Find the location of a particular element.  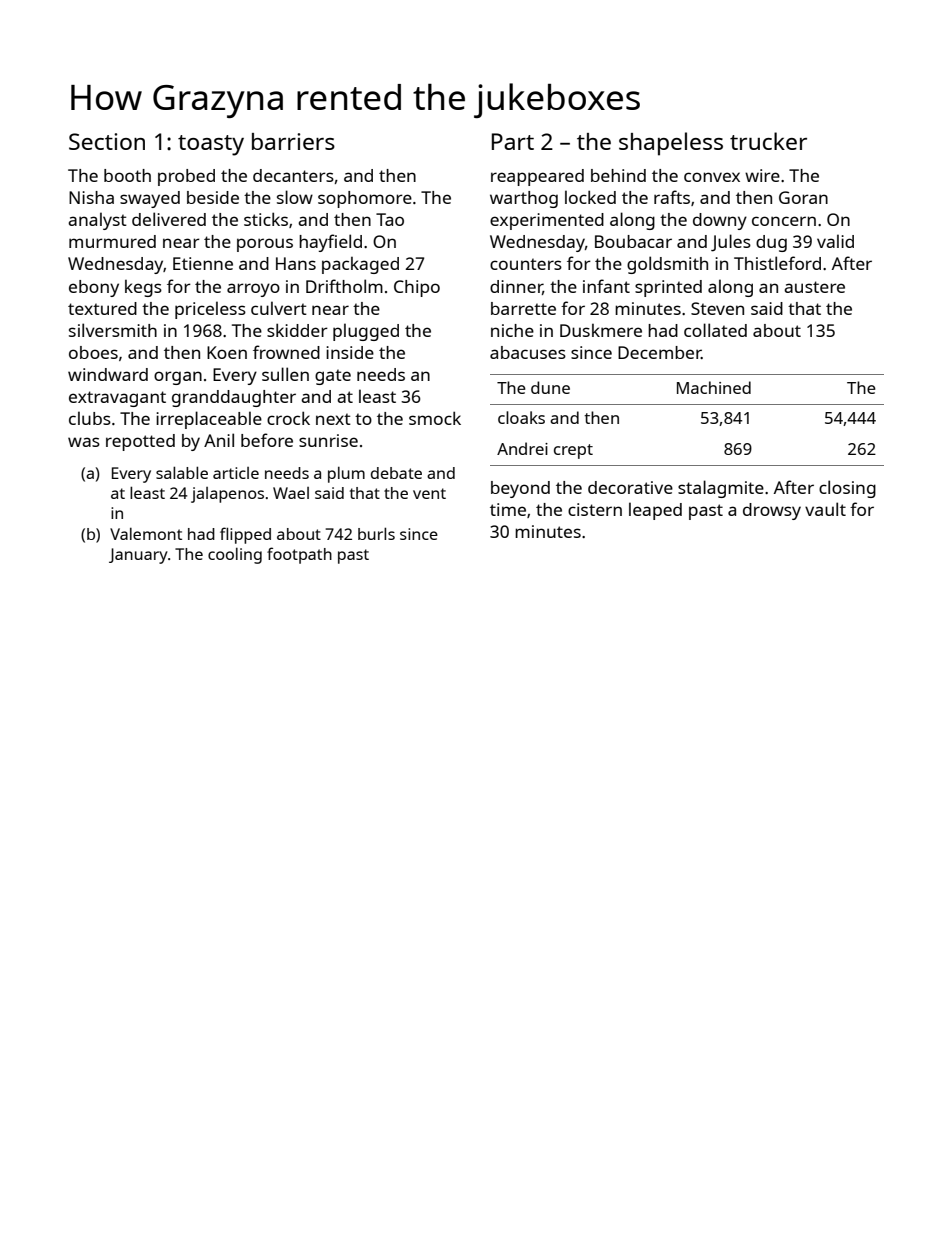

trucker is located at coordinates (768, 141).
